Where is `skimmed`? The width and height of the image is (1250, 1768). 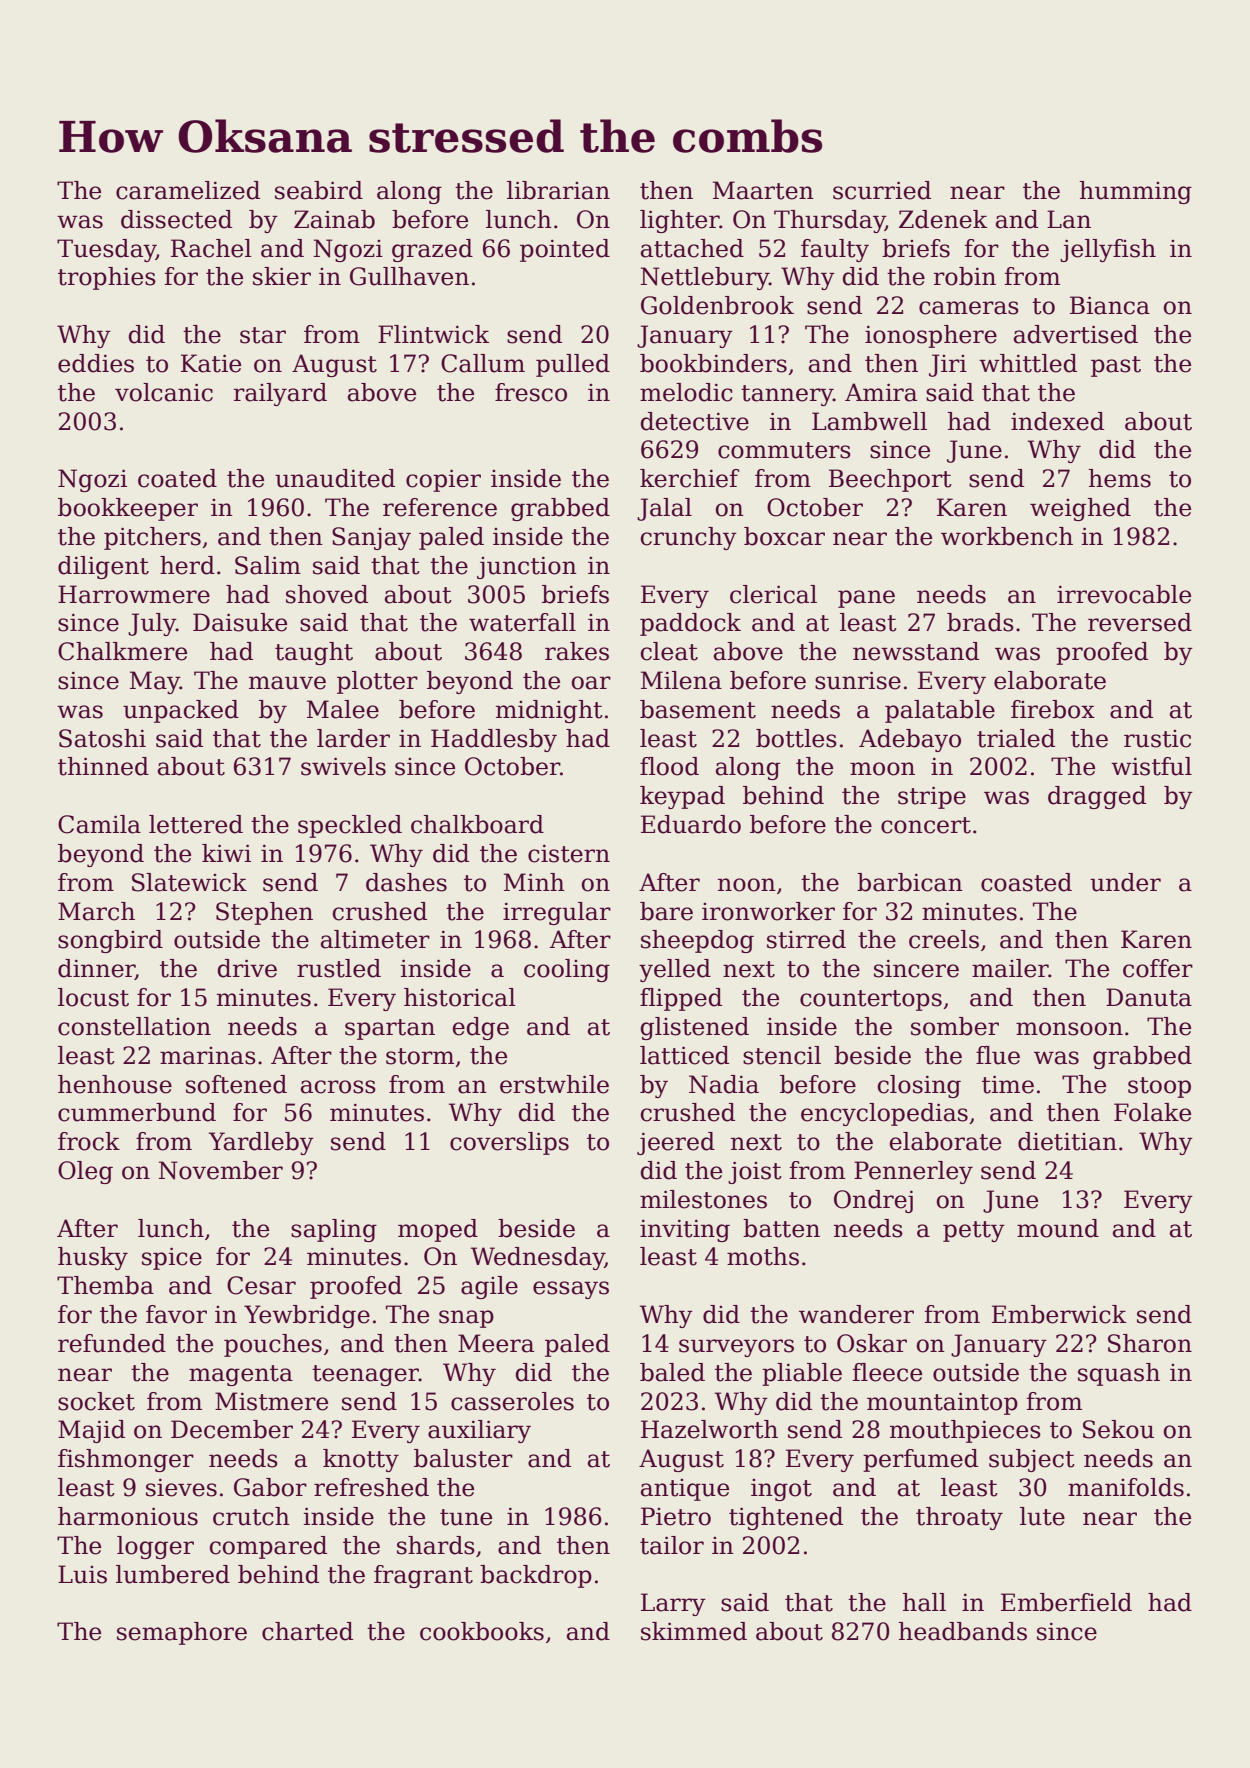 skimmed is located at coordinates (694, 1631).
